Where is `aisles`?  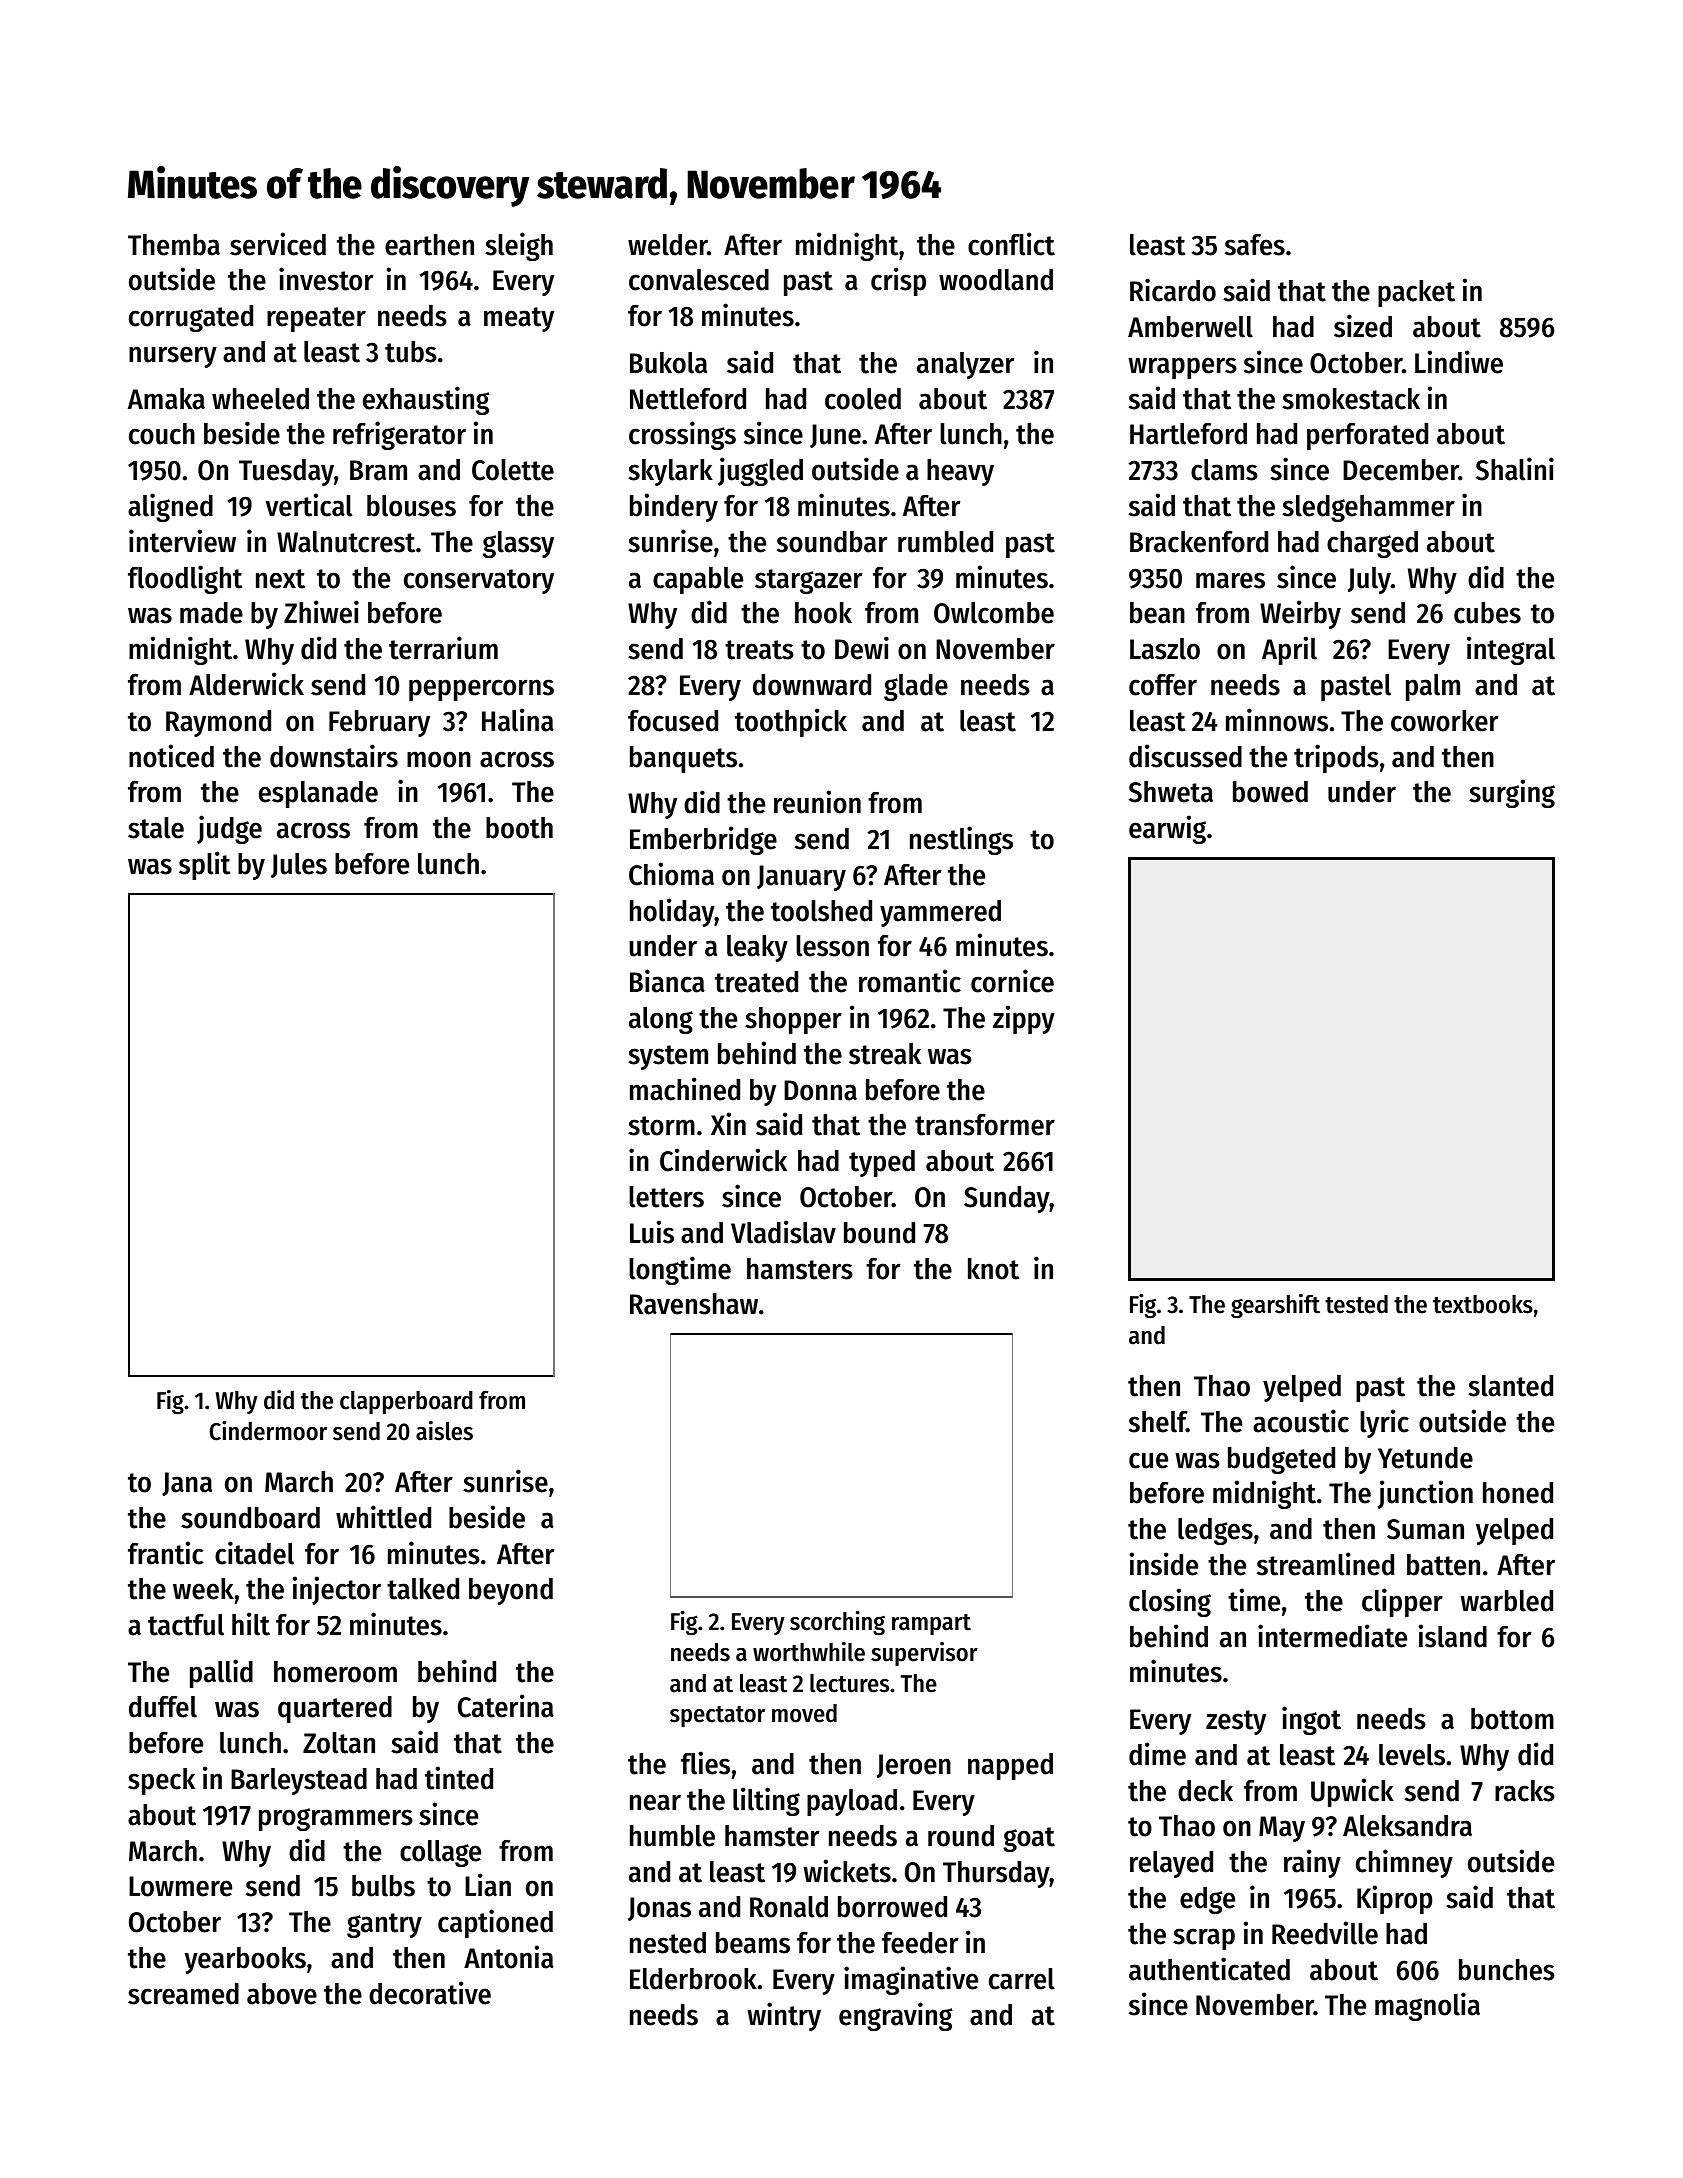 aisles is located at coordinates (444, 1431).
